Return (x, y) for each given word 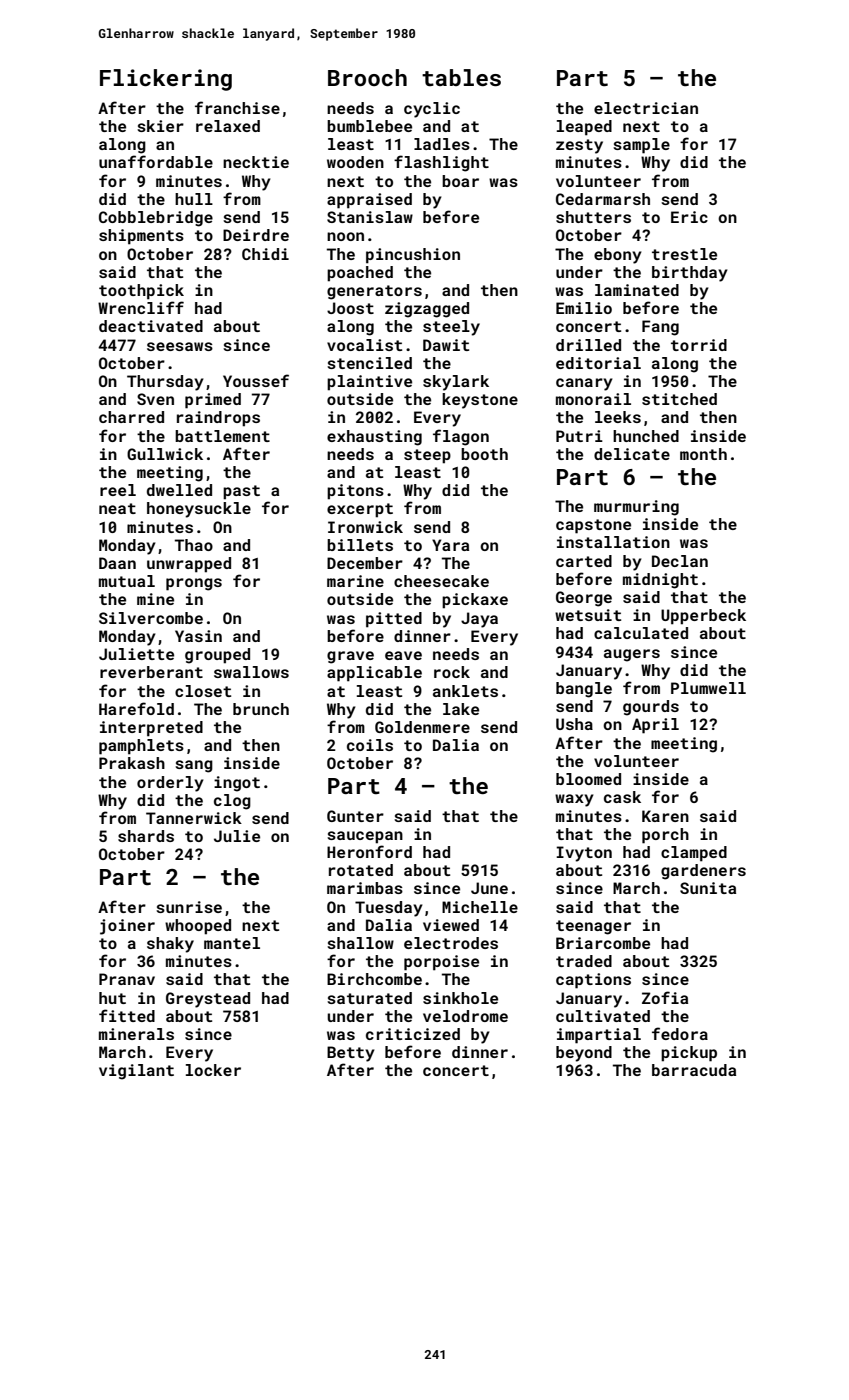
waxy (574, 800)
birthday (690, 274)
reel (118, 490)
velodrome (465, 1016)
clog (232, 802)
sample (641, 146)
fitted (127, 1015)
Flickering (166, 80)
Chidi (265, 254)
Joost (350, 308)
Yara (450, 545)
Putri (579, 436)
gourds (651, 708)
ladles (442, 144)
